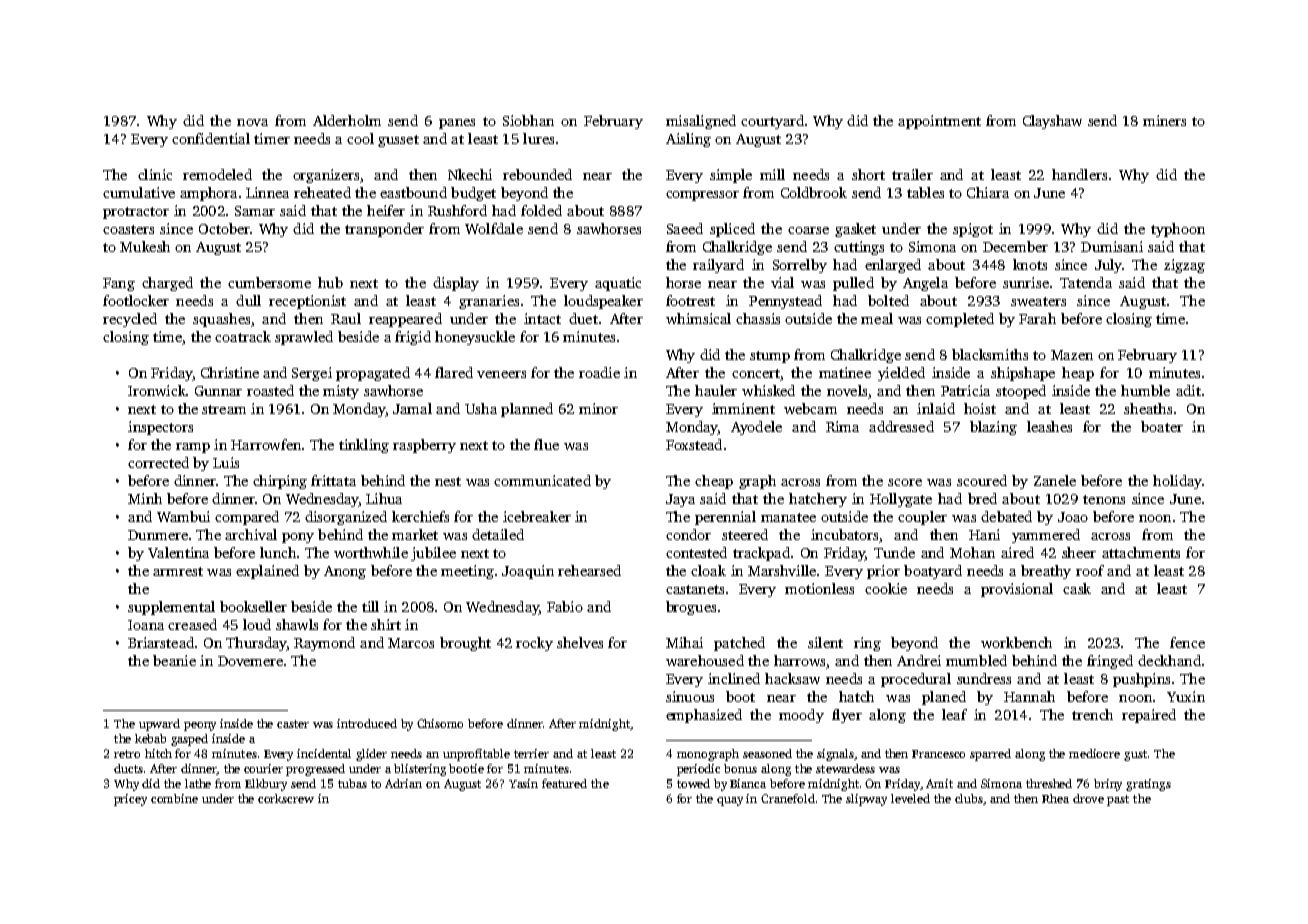 The image size is (1308, 924). I want to click on protractor, so click(136, 213).
